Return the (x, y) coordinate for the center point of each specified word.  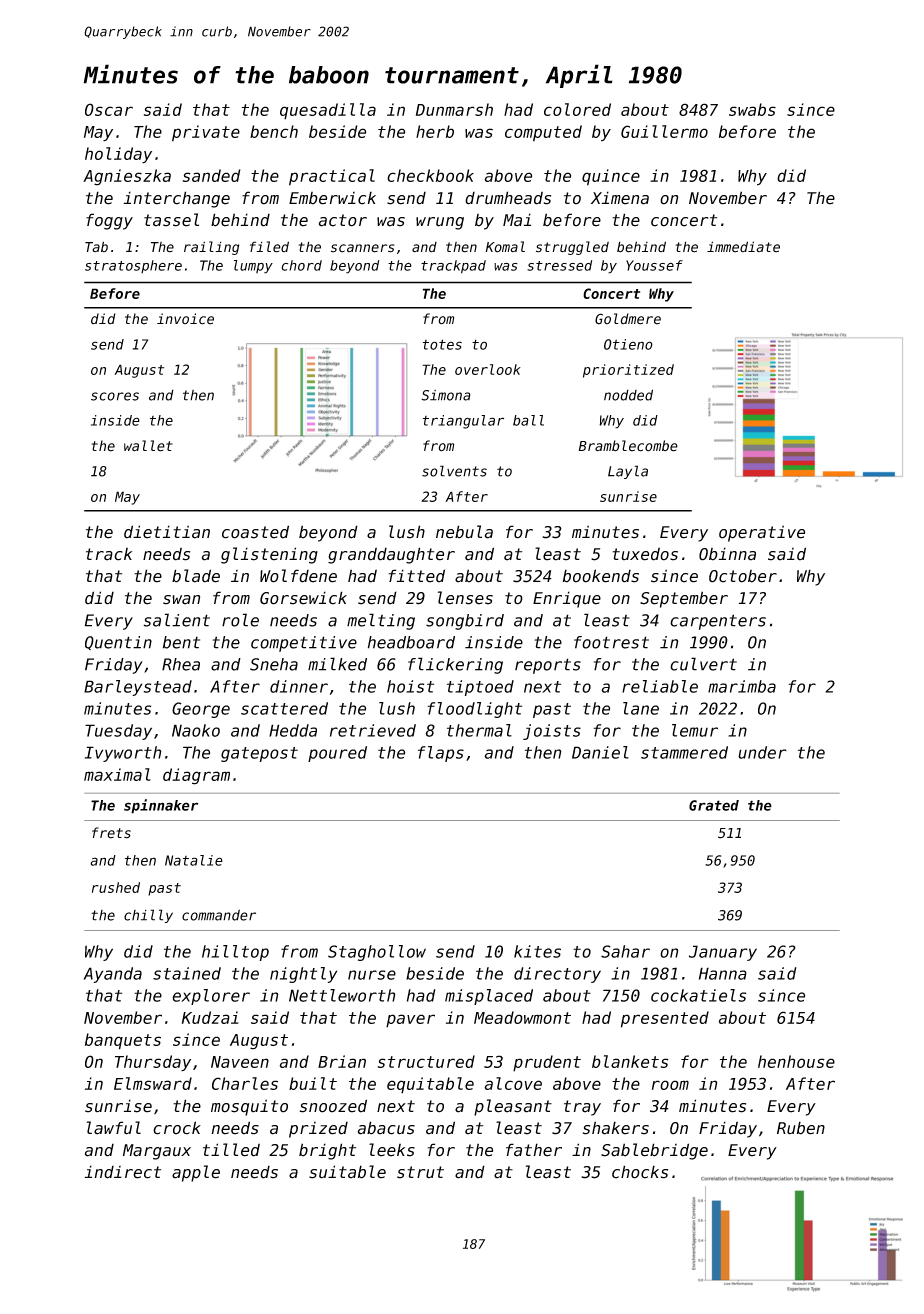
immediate (743, 247)
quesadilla (328, 111)
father (534, 1150)
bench (274, 131)
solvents (454, 471)
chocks (640, 1172)
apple (196, 1173)
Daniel (600, 752)
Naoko (196, 730)
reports (548, 666)
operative (762, 533)
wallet (148, 446)
